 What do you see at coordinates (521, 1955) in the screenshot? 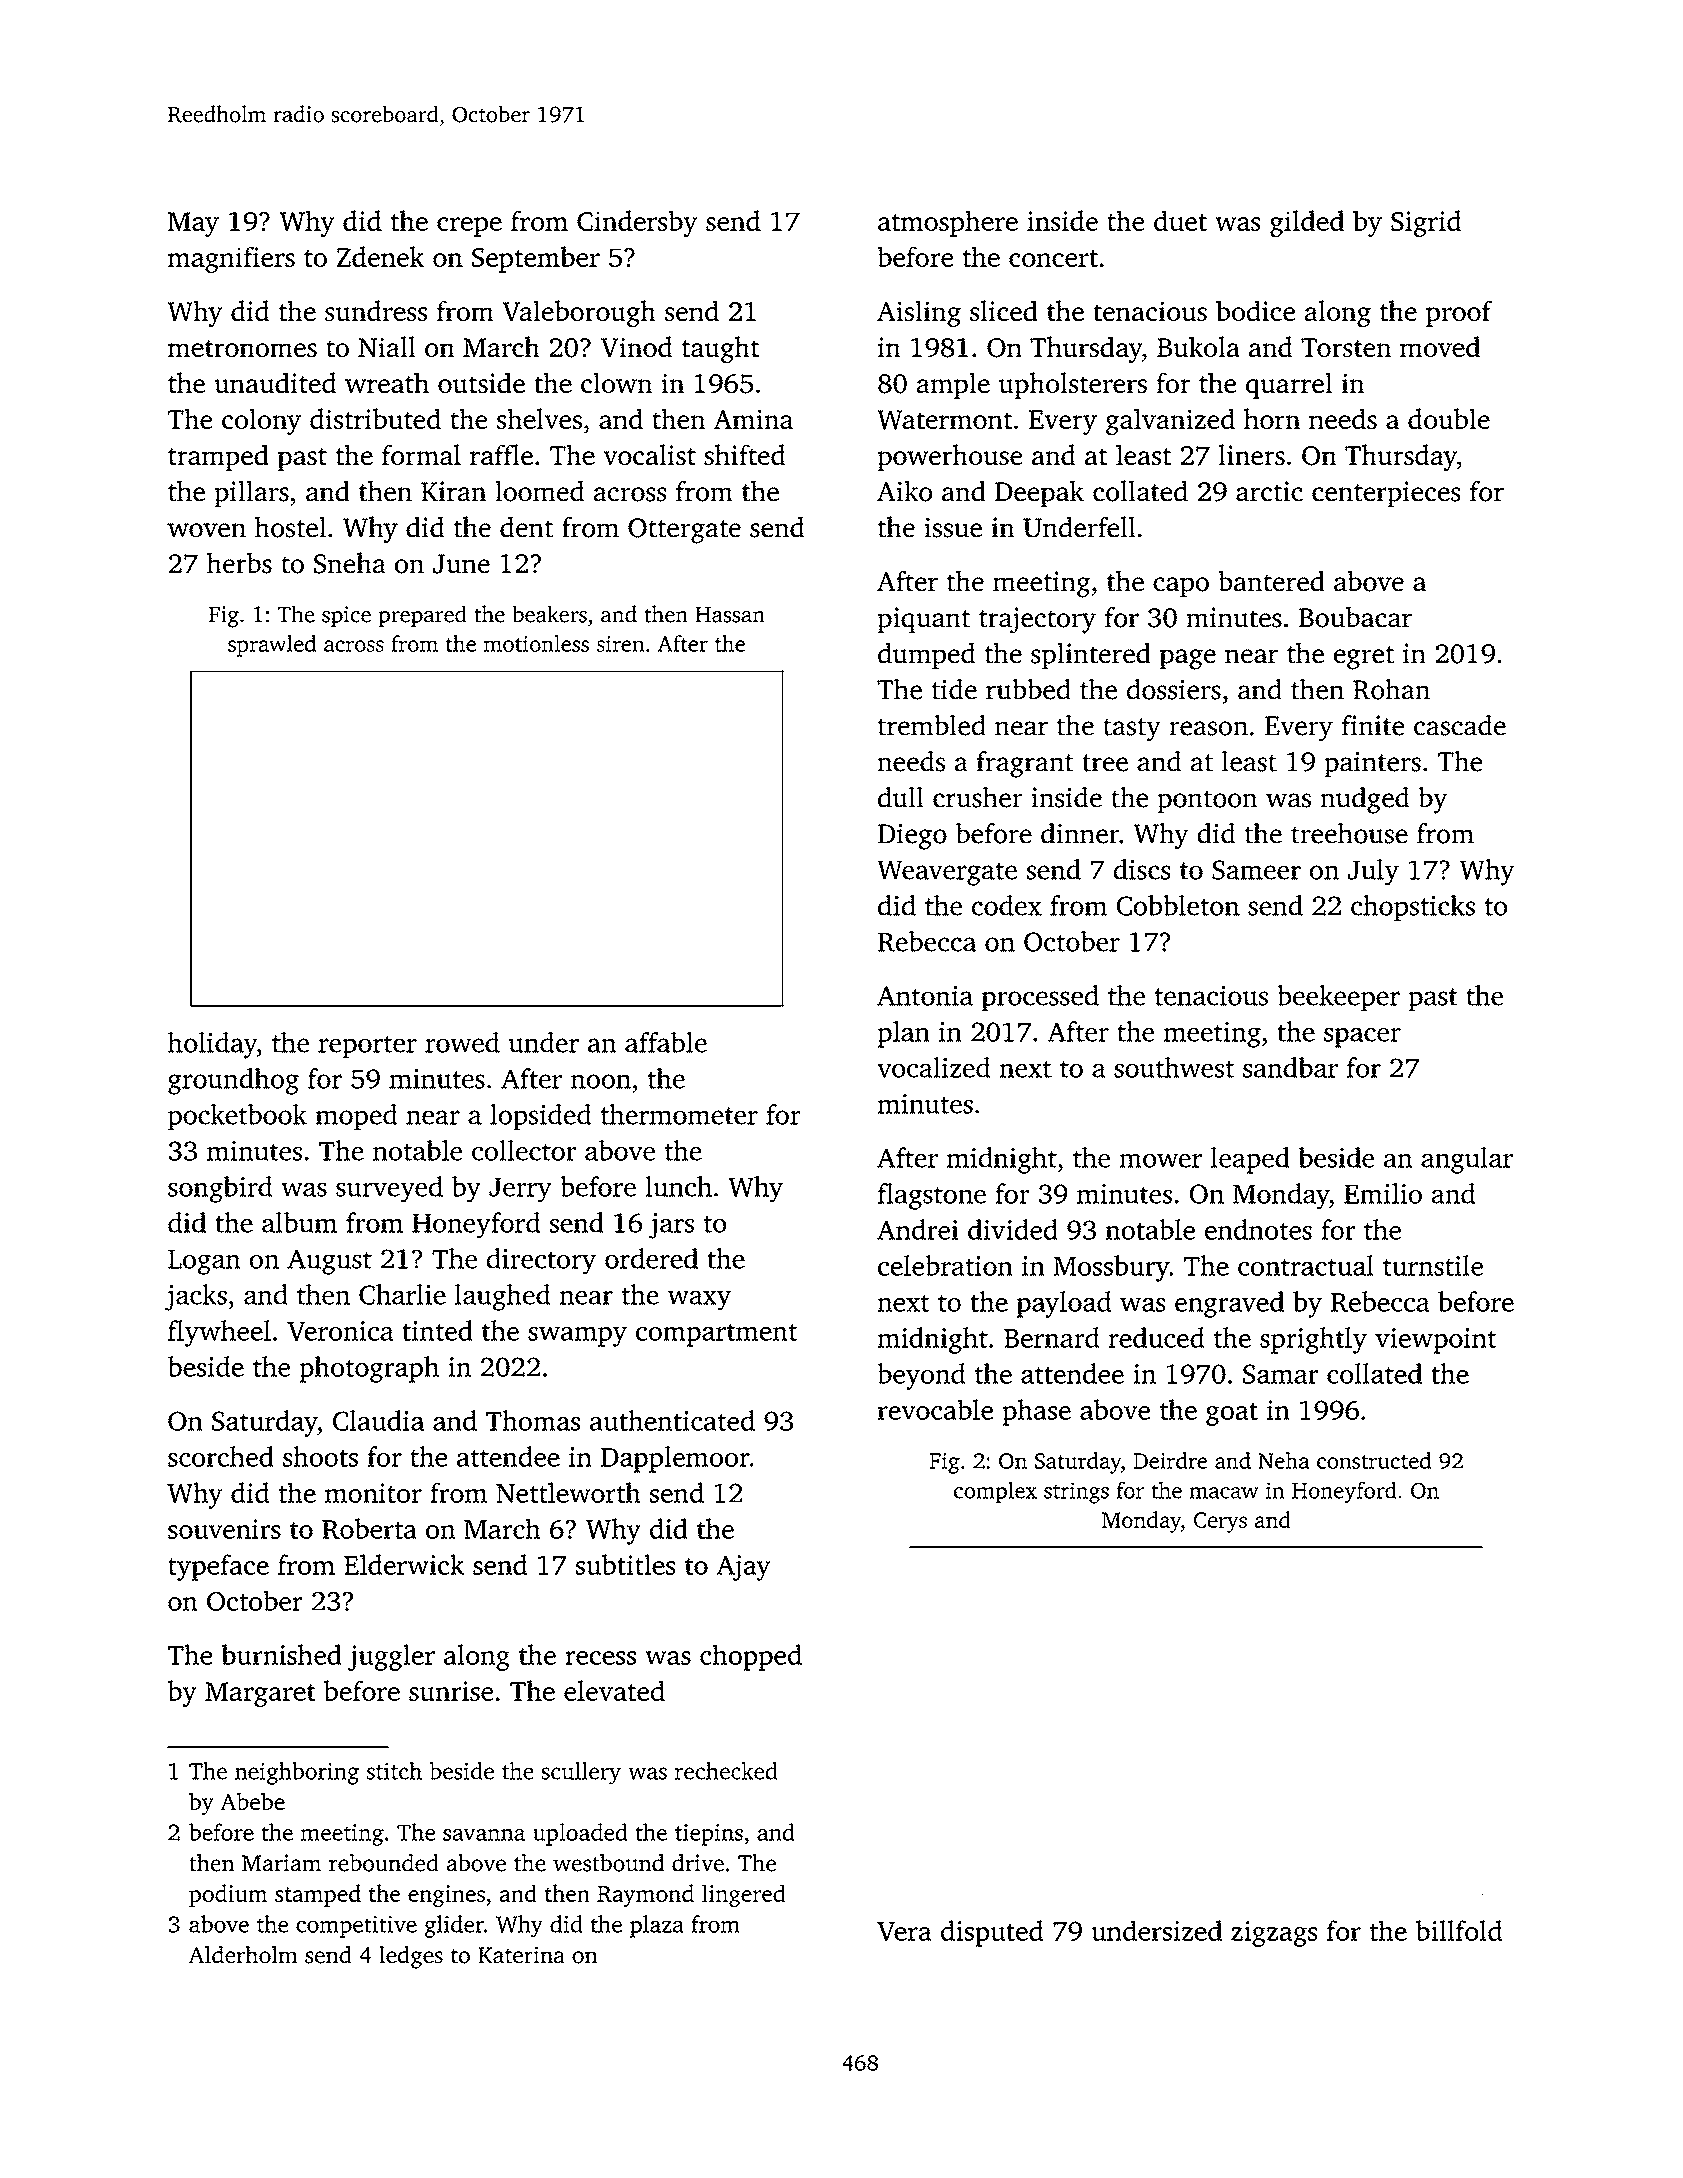
I see `Katerina` at bounding box center [521, 1955].
